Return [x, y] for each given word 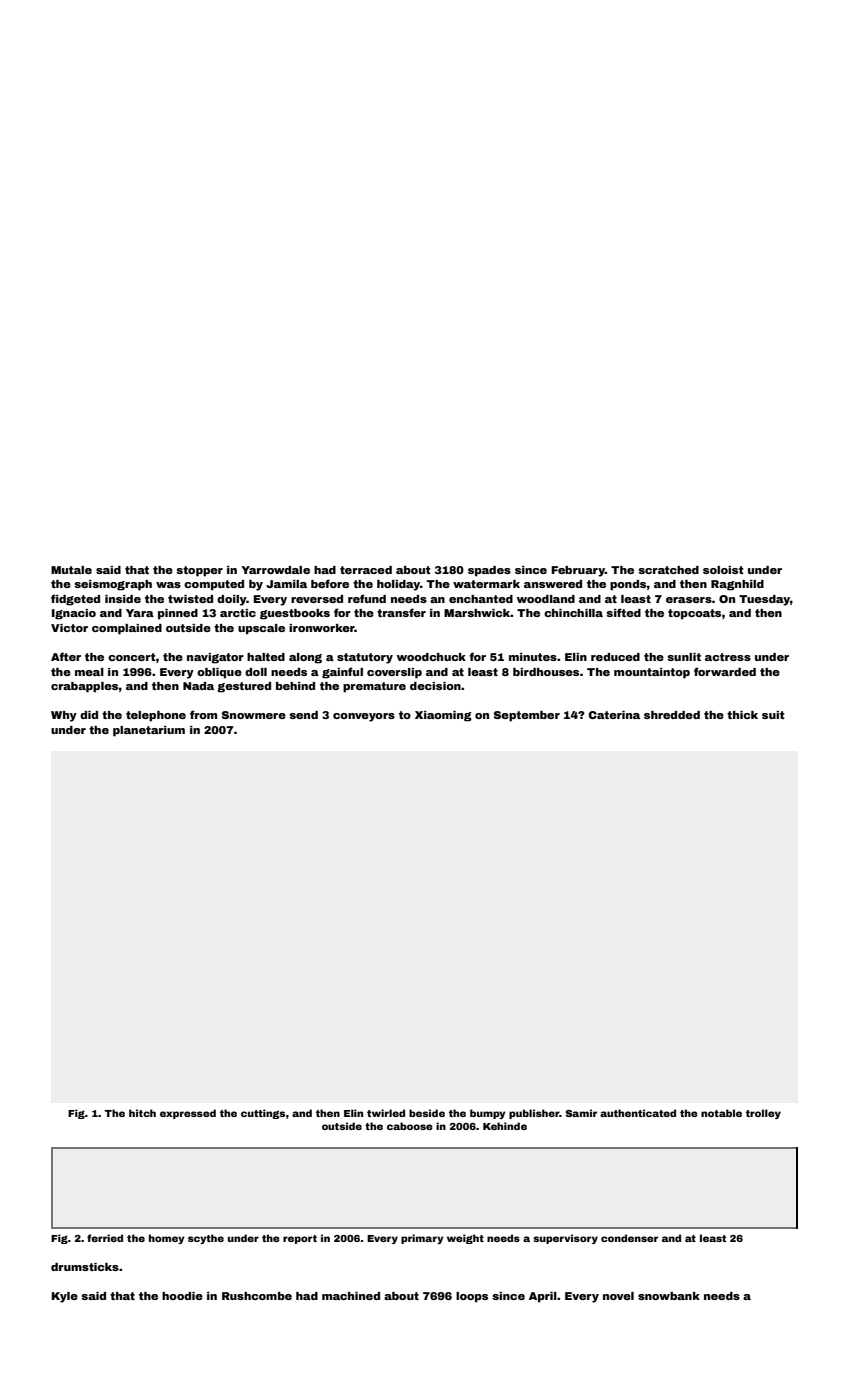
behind [295, 686]
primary [422, 1239]
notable [721, 1113]
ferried [105, 1238]
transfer [401, 612]
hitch [142, 1113]
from [203, 714]
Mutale [71, 570]
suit [773, 715]
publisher [534, 1114]
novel [618, 1296]
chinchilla [573, 613]
